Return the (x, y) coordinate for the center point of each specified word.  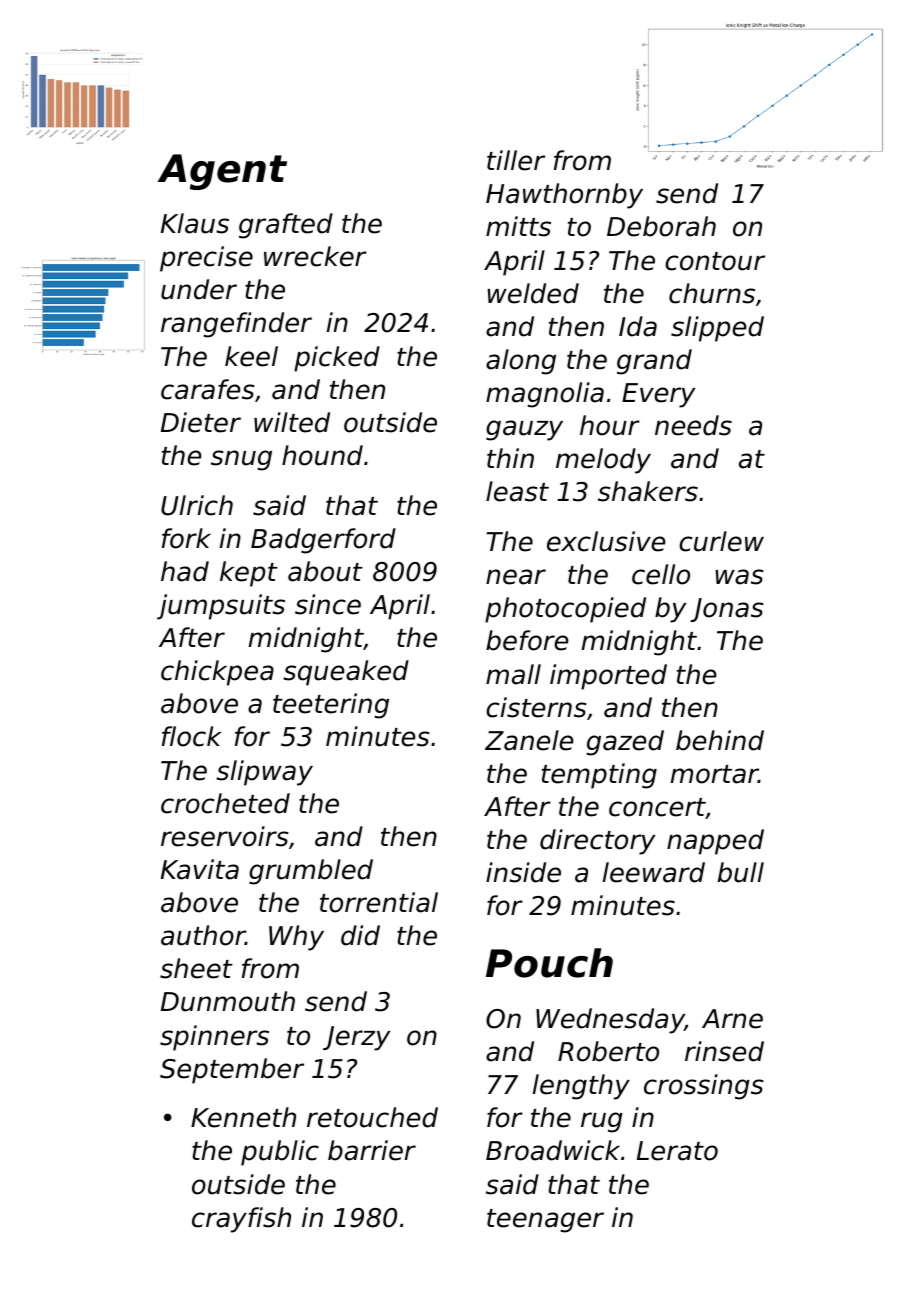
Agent (222, 172)
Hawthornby (564, 196)
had (185, 571)
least (517, 491)
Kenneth (243, 1117)
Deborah (661, 226)
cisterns (536, 707)
